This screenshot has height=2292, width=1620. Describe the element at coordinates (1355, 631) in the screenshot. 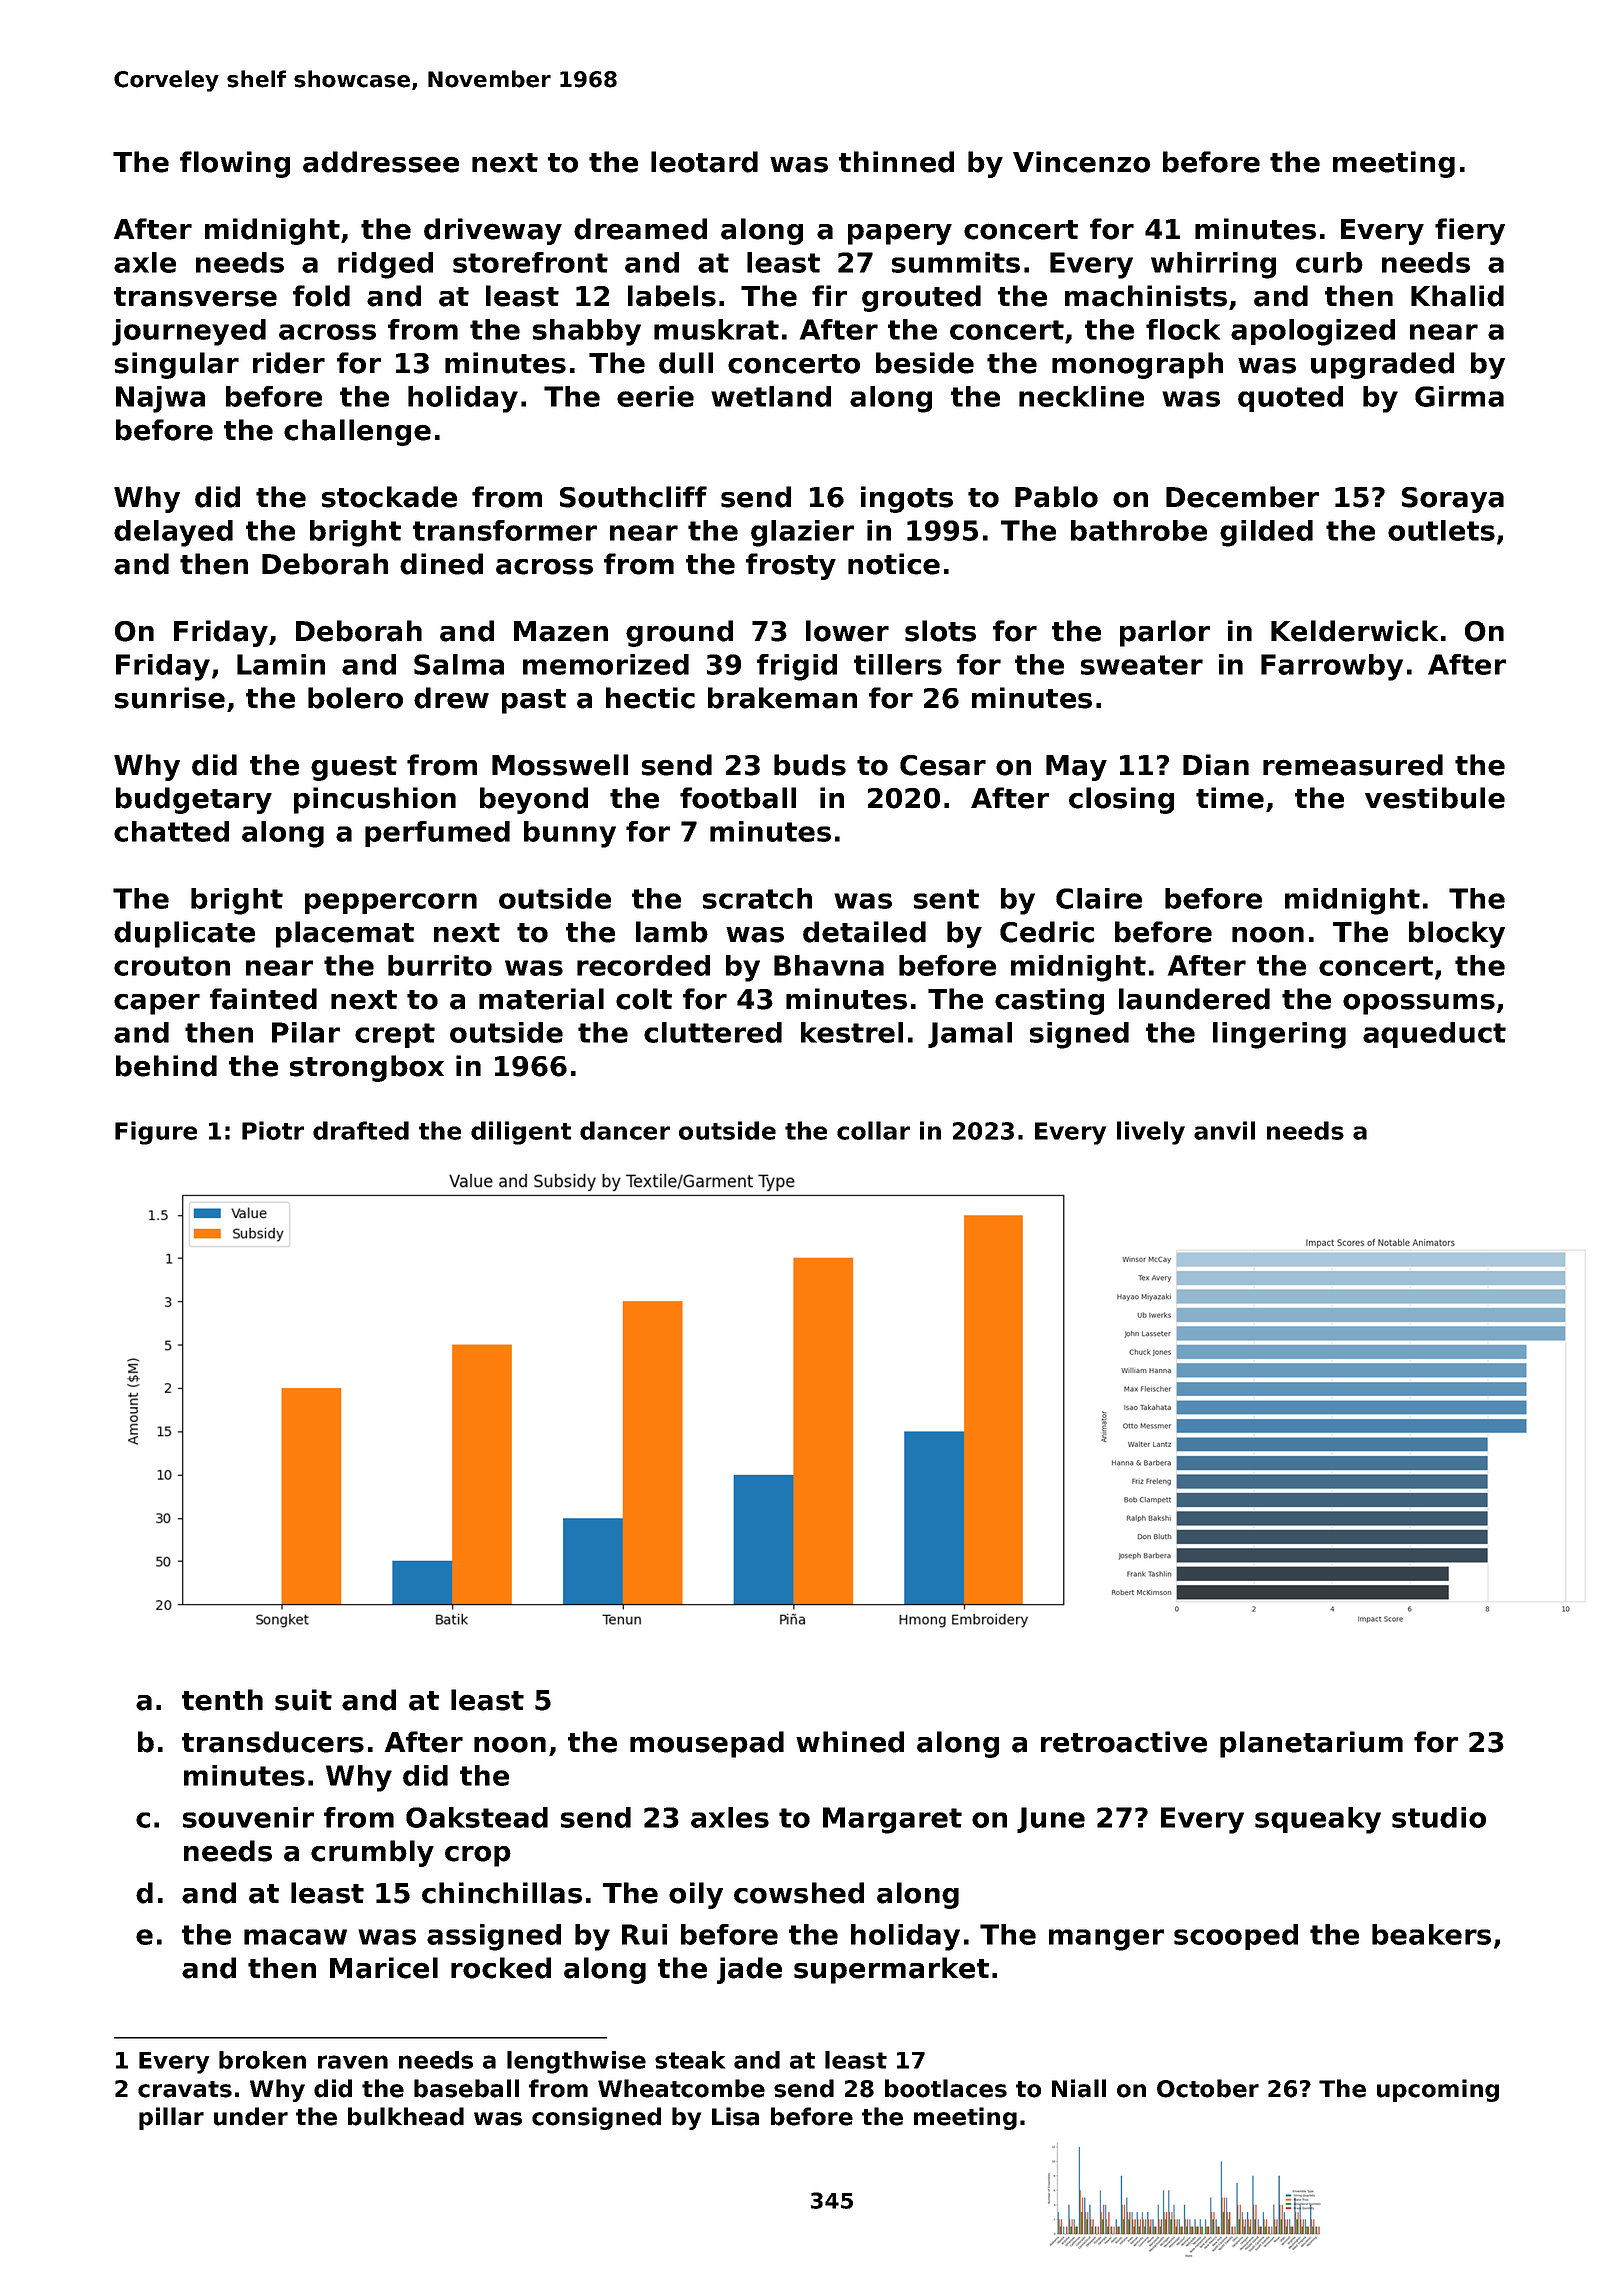

I see `Kelderwick` at that location.
